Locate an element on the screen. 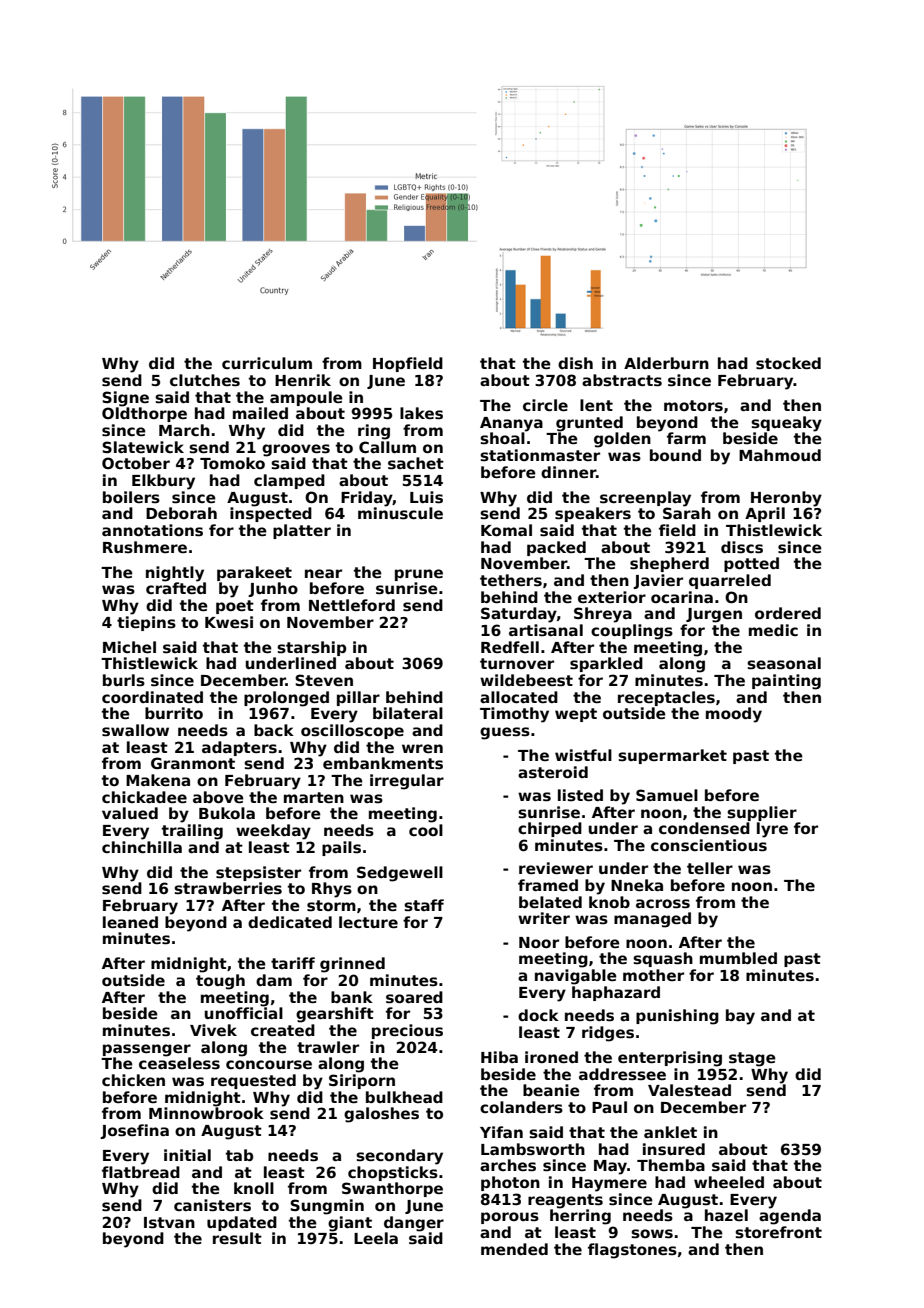  Istvan is located at coordinates (169, 1223).
